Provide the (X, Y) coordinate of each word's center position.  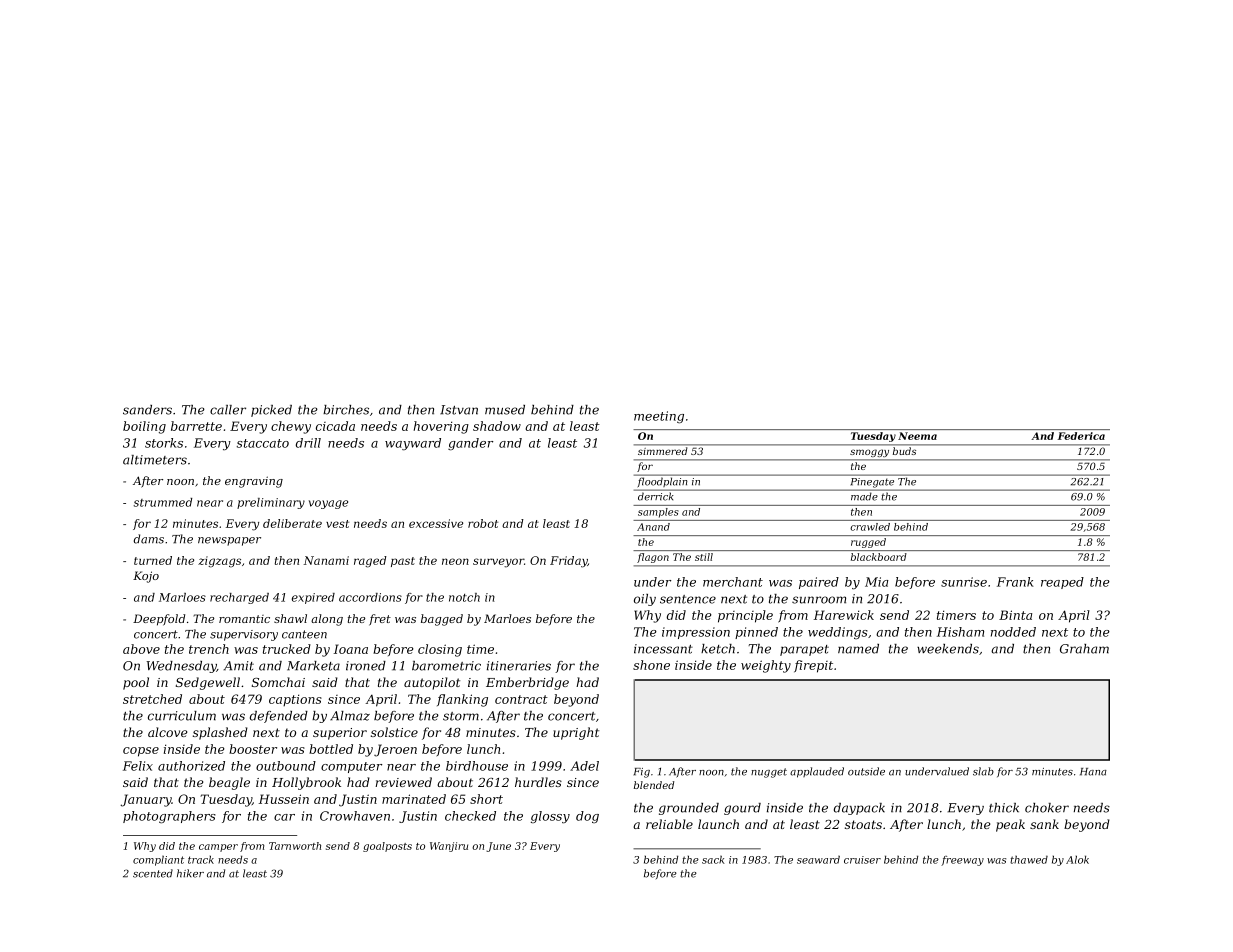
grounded (689, 809)
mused (505, 410)
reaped (1062, 583)
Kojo (146, 577)
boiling (144, 427)
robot (483, 523)
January (146, 800)
